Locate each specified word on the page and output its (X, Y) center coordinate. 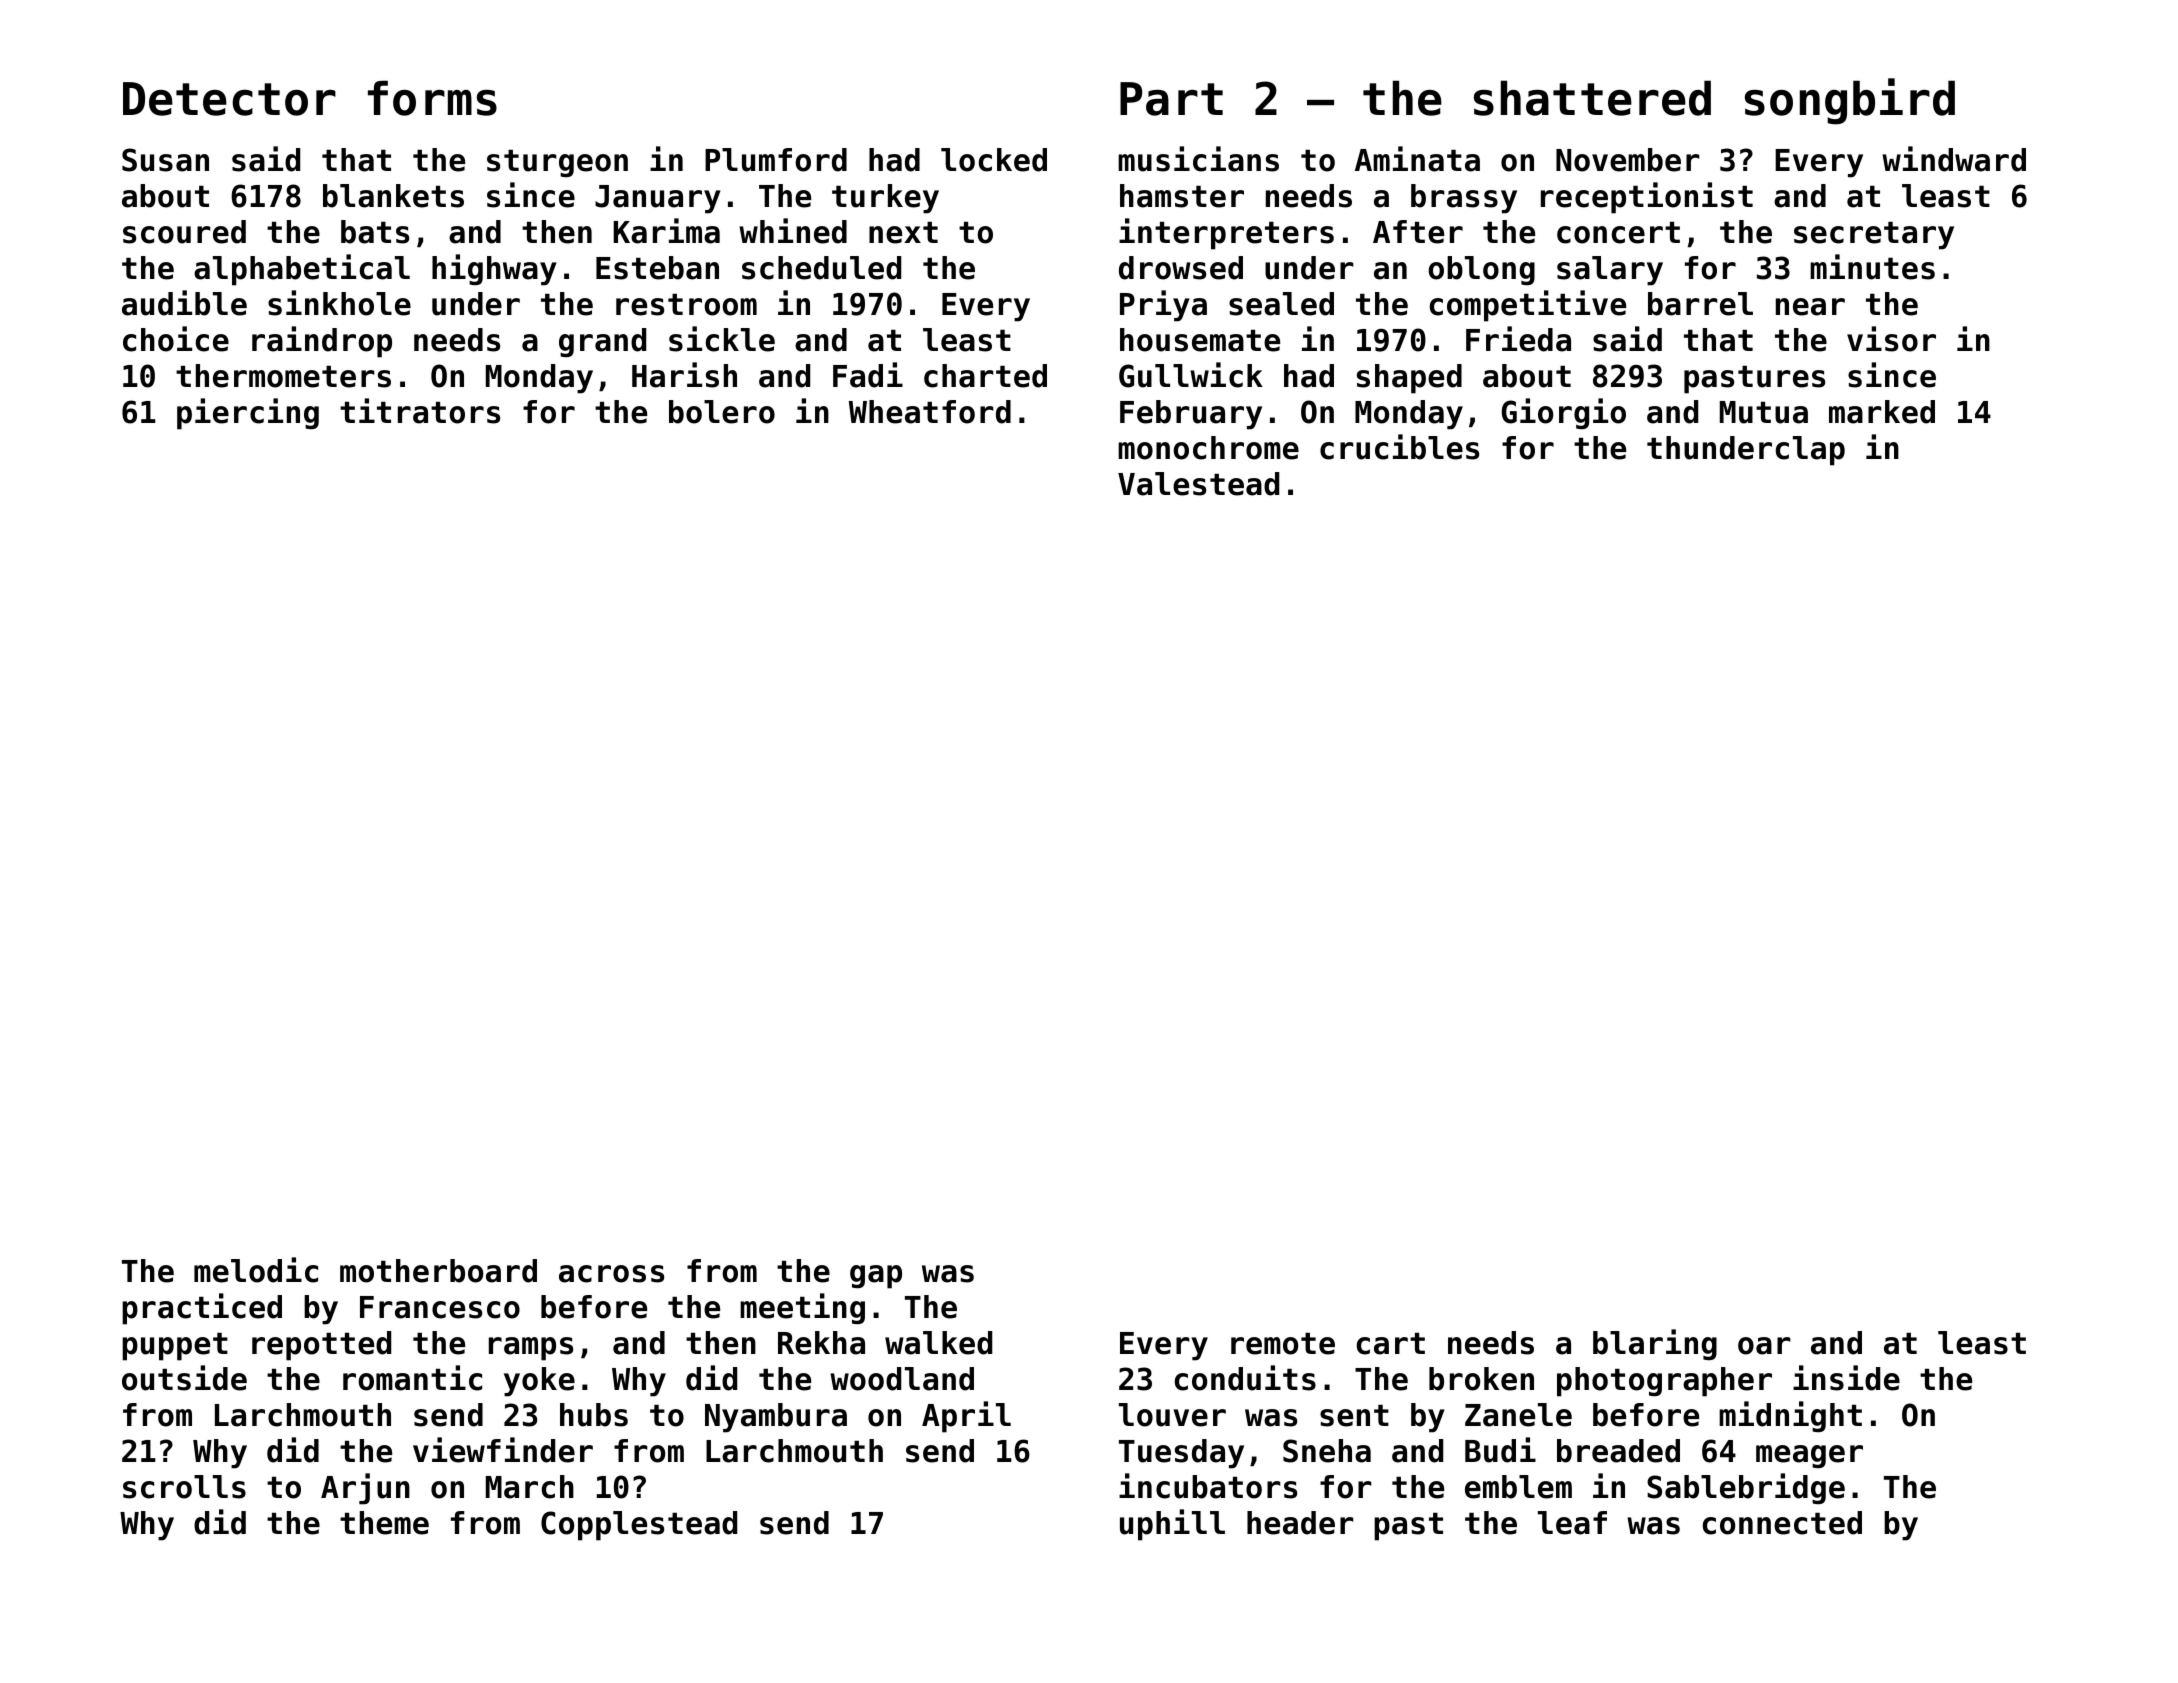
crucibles (1399, 447)
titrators (420, 411)
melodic (256, 1270)
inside (1846, 1378)
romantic (412, 1378)
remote (1283, 1344)
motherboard (438, 1271)
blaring (1655, 1344)
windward (1954, 159)
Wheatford (930, 412)
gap (876, 1277)
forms (432, 98)
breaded (1618, 1451)
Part (1171, 99)
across (611, 1274)
